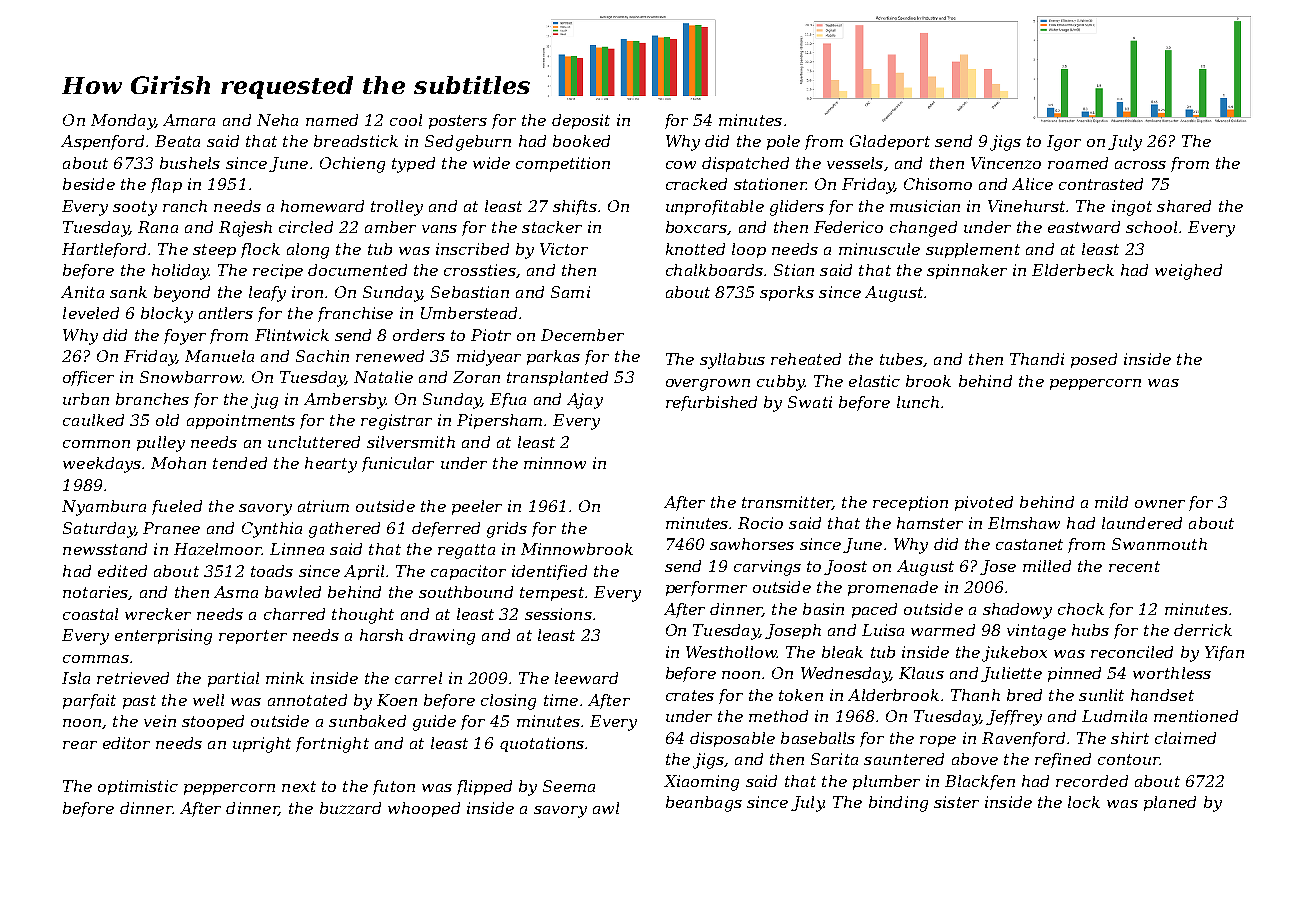 This page has width=1308, height=924. Describe the element at coordinates (1188, 272) in the page. I see `weighed` at that location.
